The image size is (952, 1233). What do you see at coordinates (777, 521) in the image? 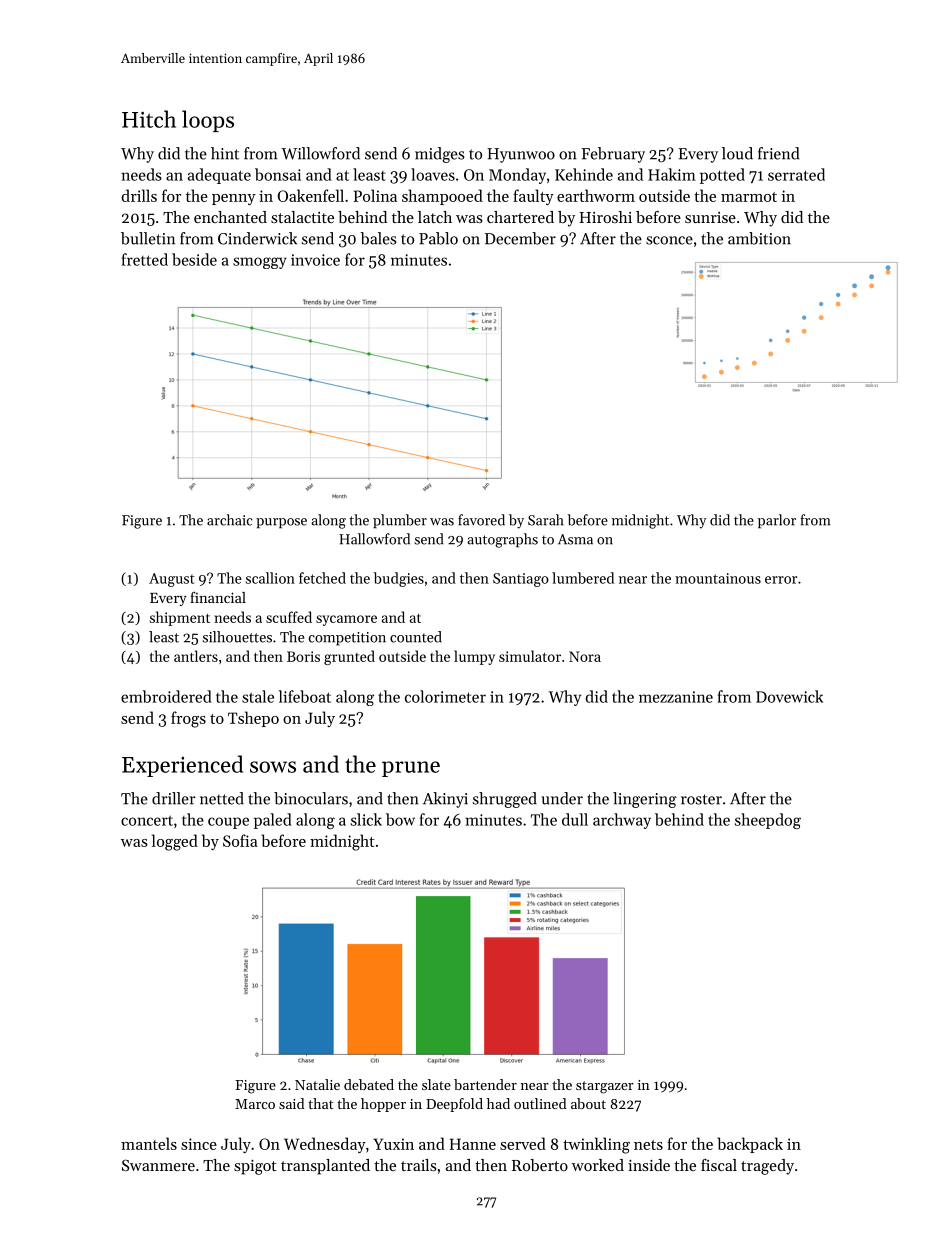
I see `parlor` at bounding box center [777, 521].
